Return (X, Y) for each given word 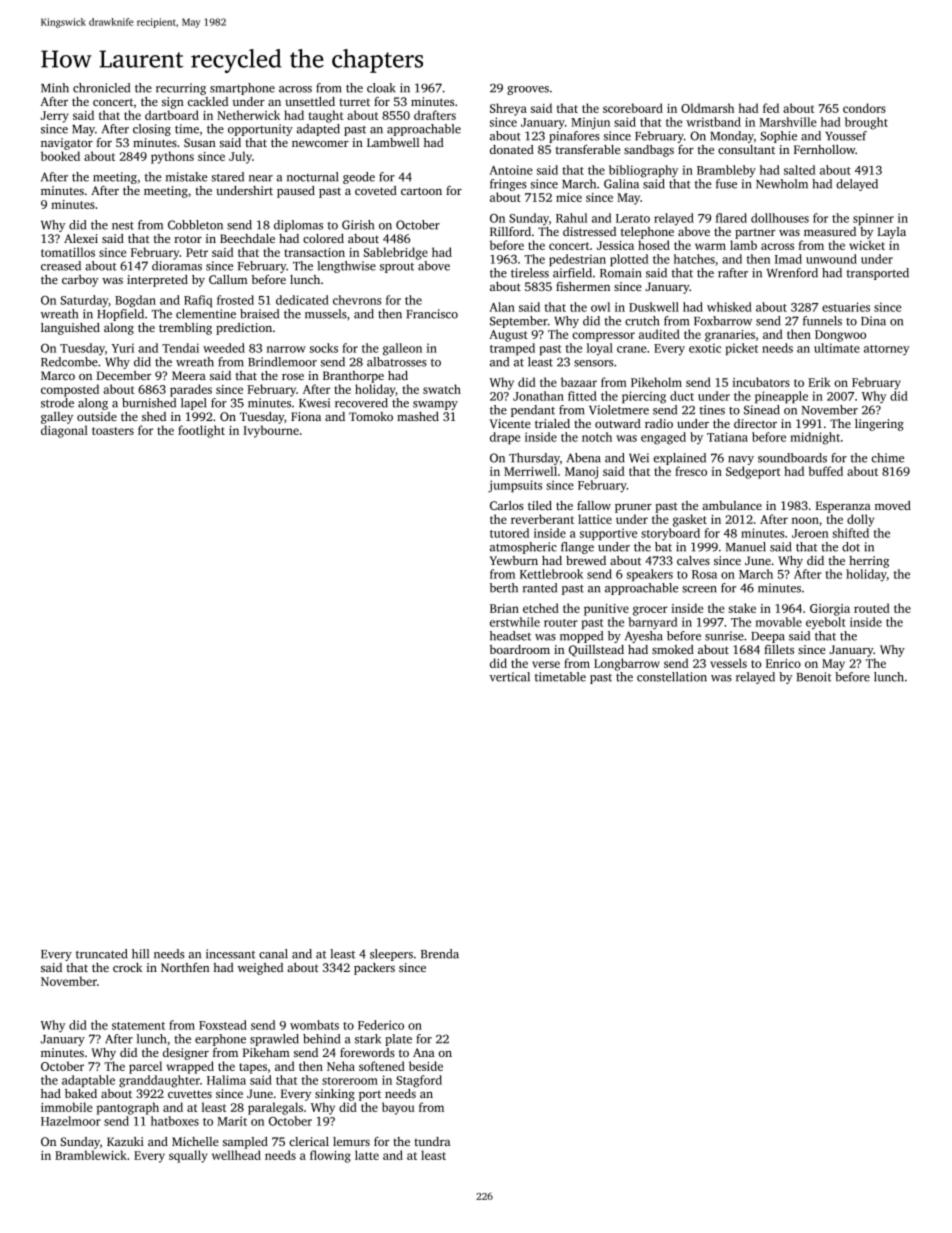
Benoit (814, 677)
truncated (101, 954)
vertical (509, 677)
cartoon (421, 191)
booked (60, 156)
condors (864, 108)
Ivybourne (271, 431)
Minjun (590, 123)
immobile (66, 1107)
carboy (80, 281)
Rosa (704, 574)
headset (510, 636)
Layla (891, 233)
